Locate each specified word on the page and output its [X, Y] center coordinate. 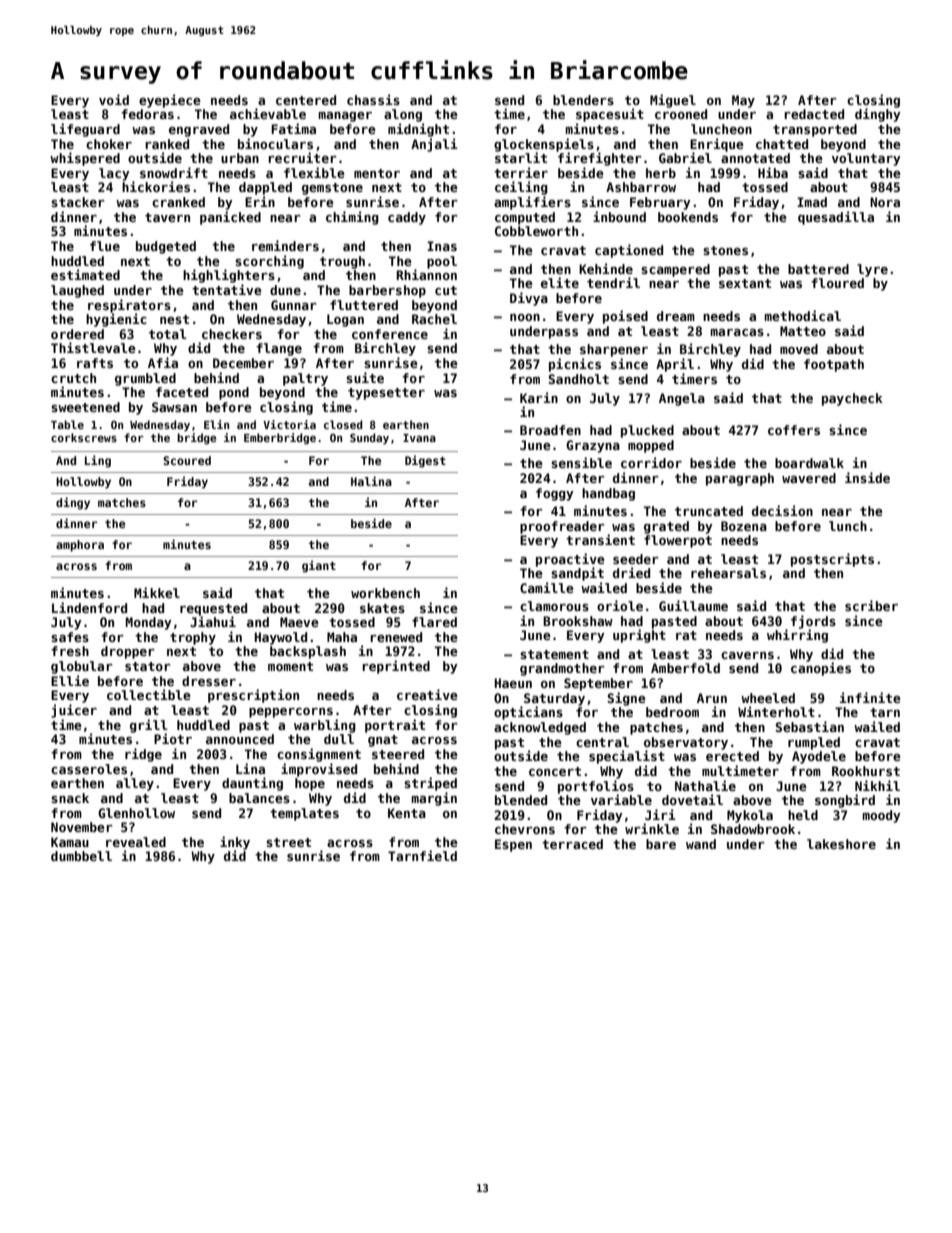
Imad [812, 202]
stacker [78, 202]
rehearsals [728, 573]
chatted [782, 144]
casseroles [89, 769]
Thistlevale [93, 347]
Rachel [434, 319]
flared [434, 622]
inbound [619, 216]
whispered [85, 159]
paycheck [852, 399]
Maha [342, 637]
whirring [797, 636]
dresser [209, 681]
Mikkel [157, 592]
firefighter [600, 159]
